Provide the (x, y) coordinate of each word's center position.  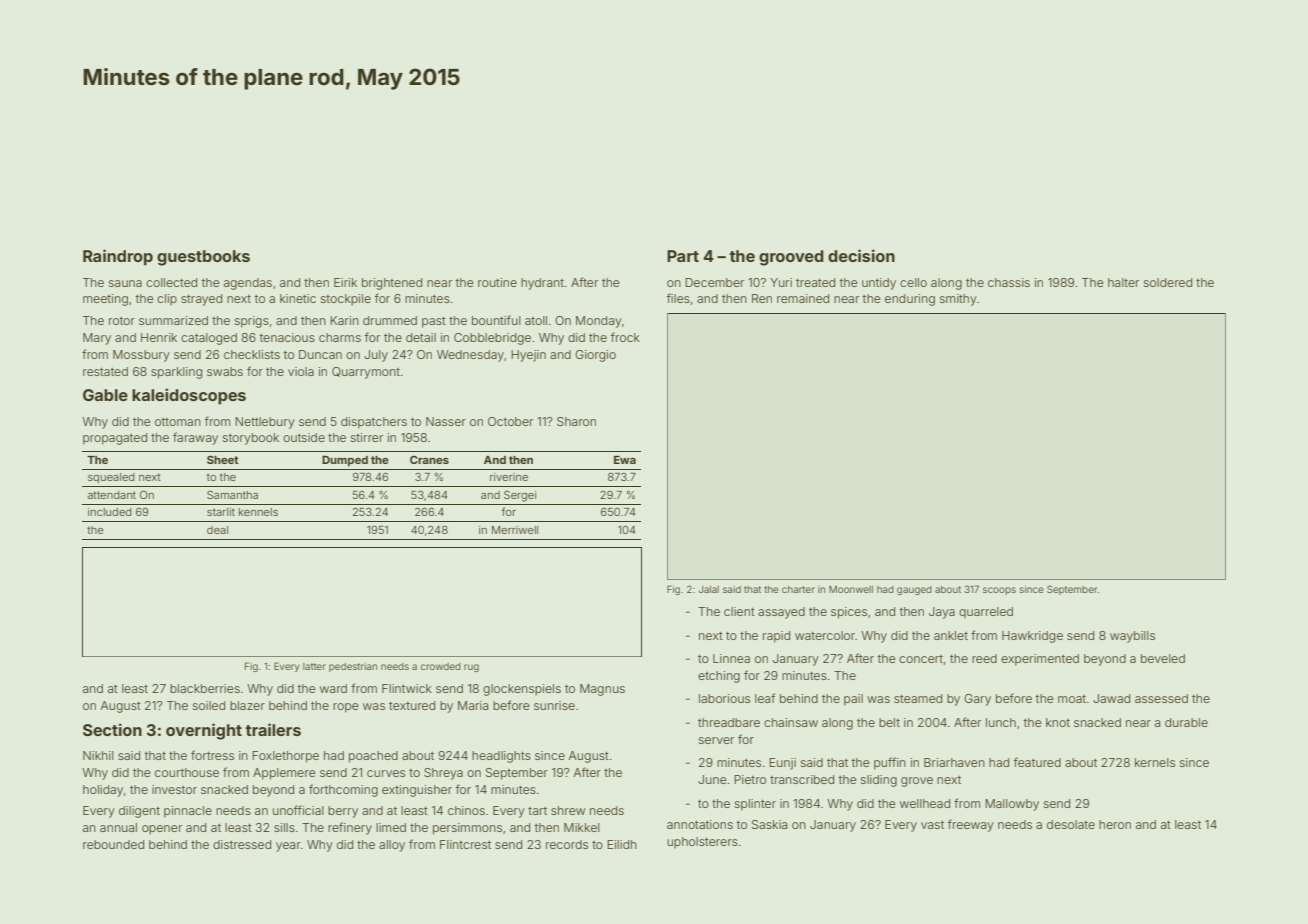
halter (1123, 282)
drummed (390, 320)
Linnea (731, 658)
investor (174, 789)
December (714, 282)
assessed (1161, 698)
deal (217, 530)
